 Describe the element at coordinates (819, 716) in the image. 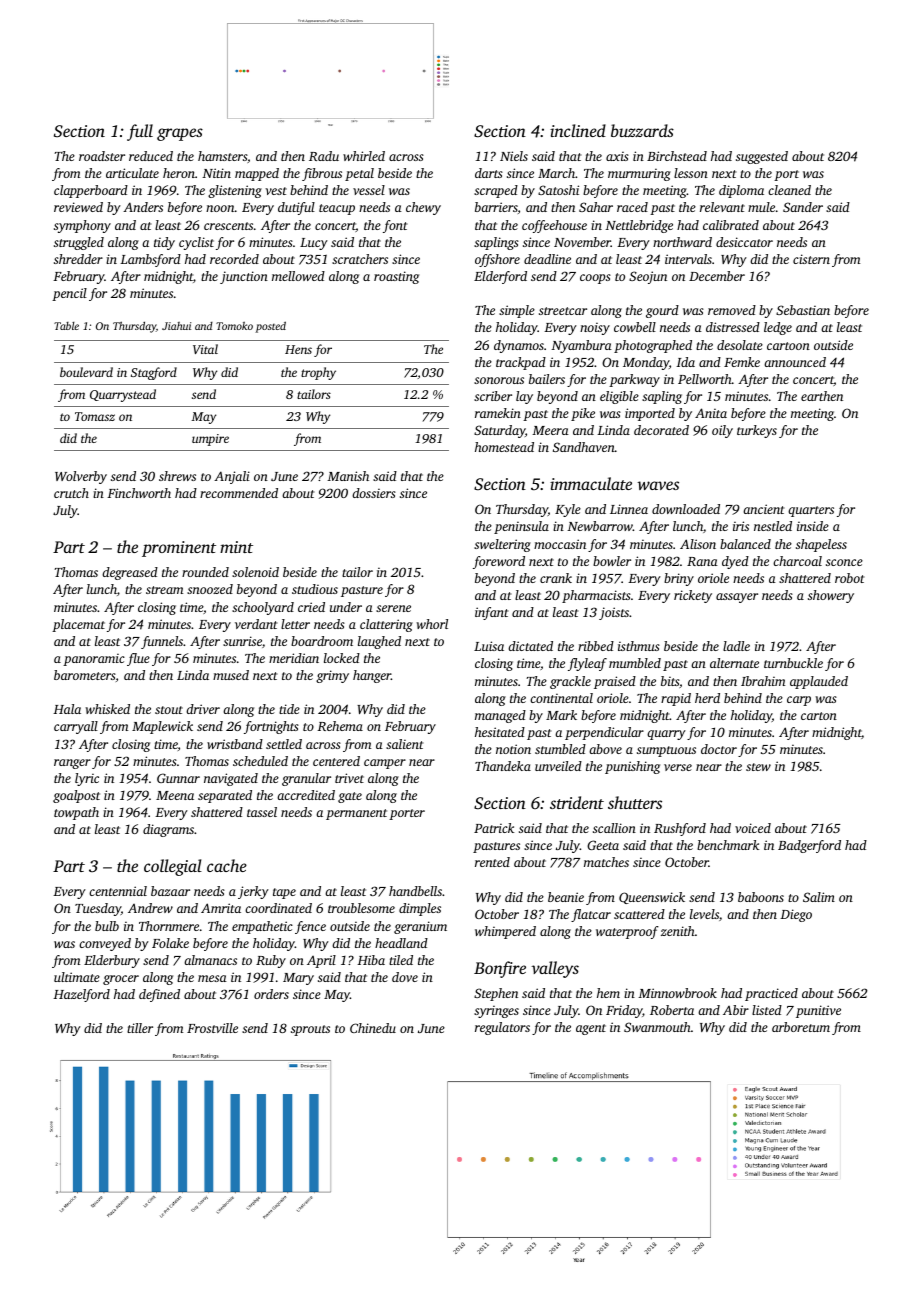

I see `carton` at that location.
